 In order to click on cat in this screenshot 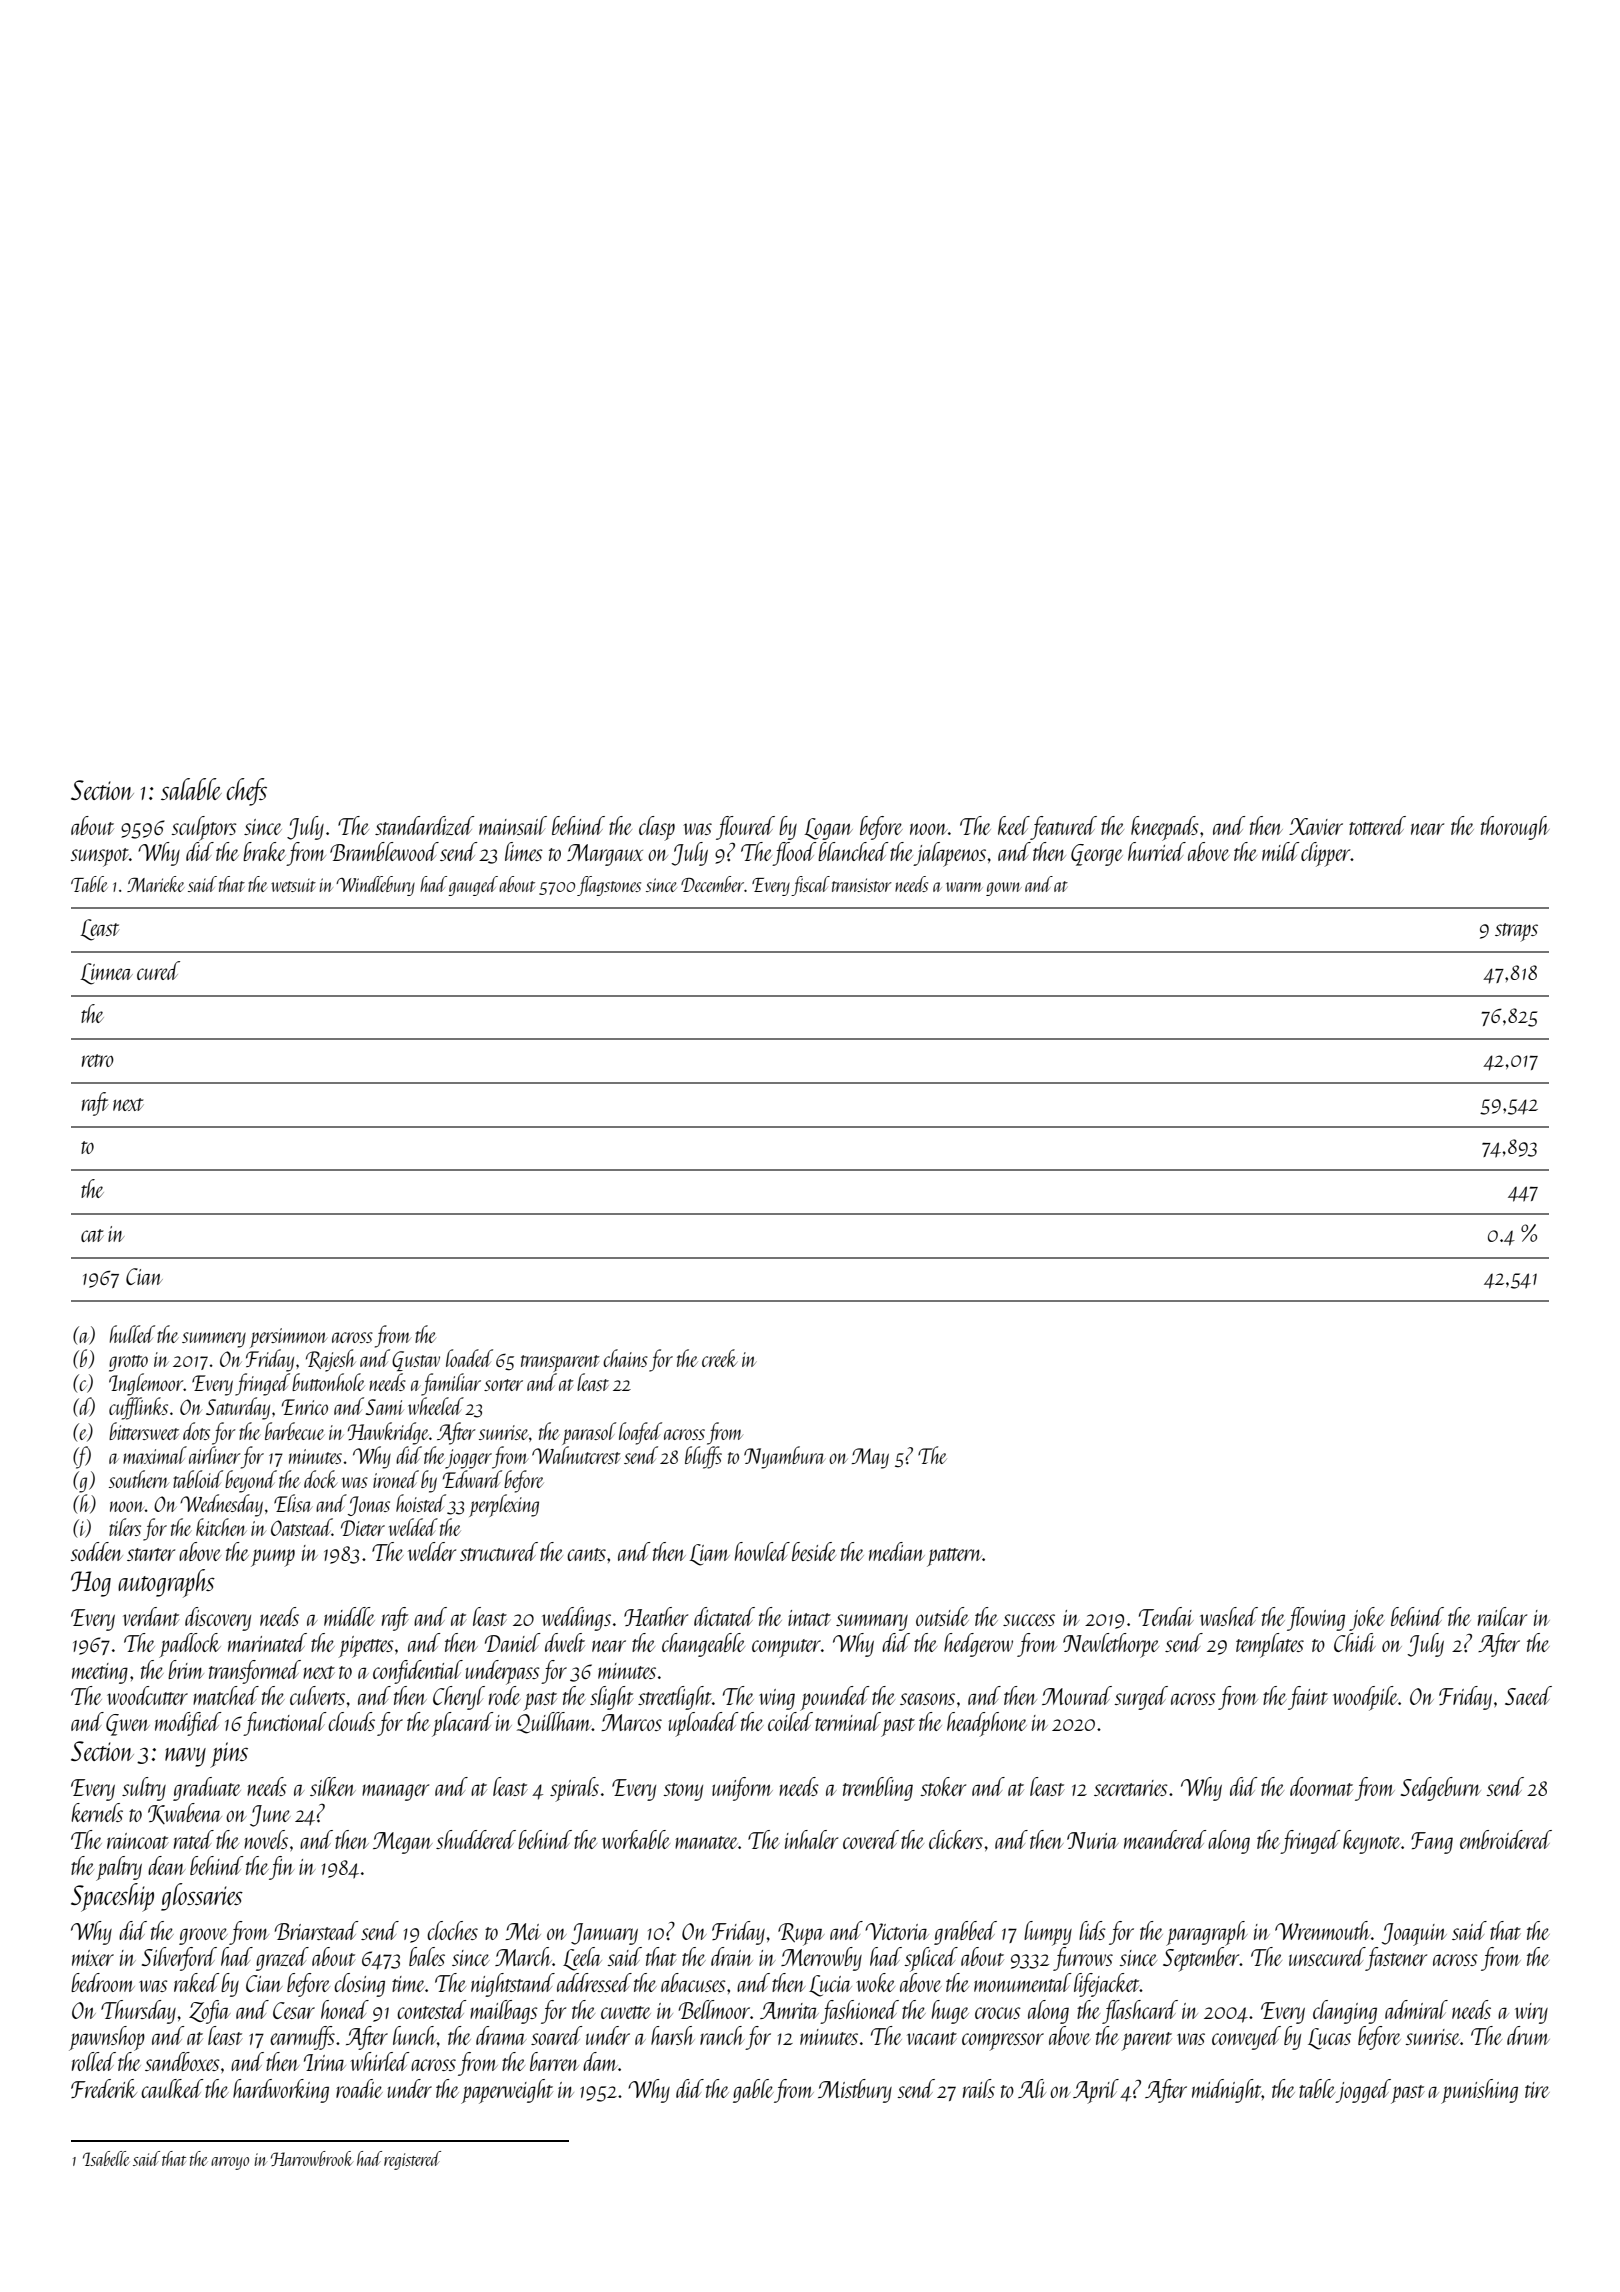, I will do `click(92, 1235)`.
